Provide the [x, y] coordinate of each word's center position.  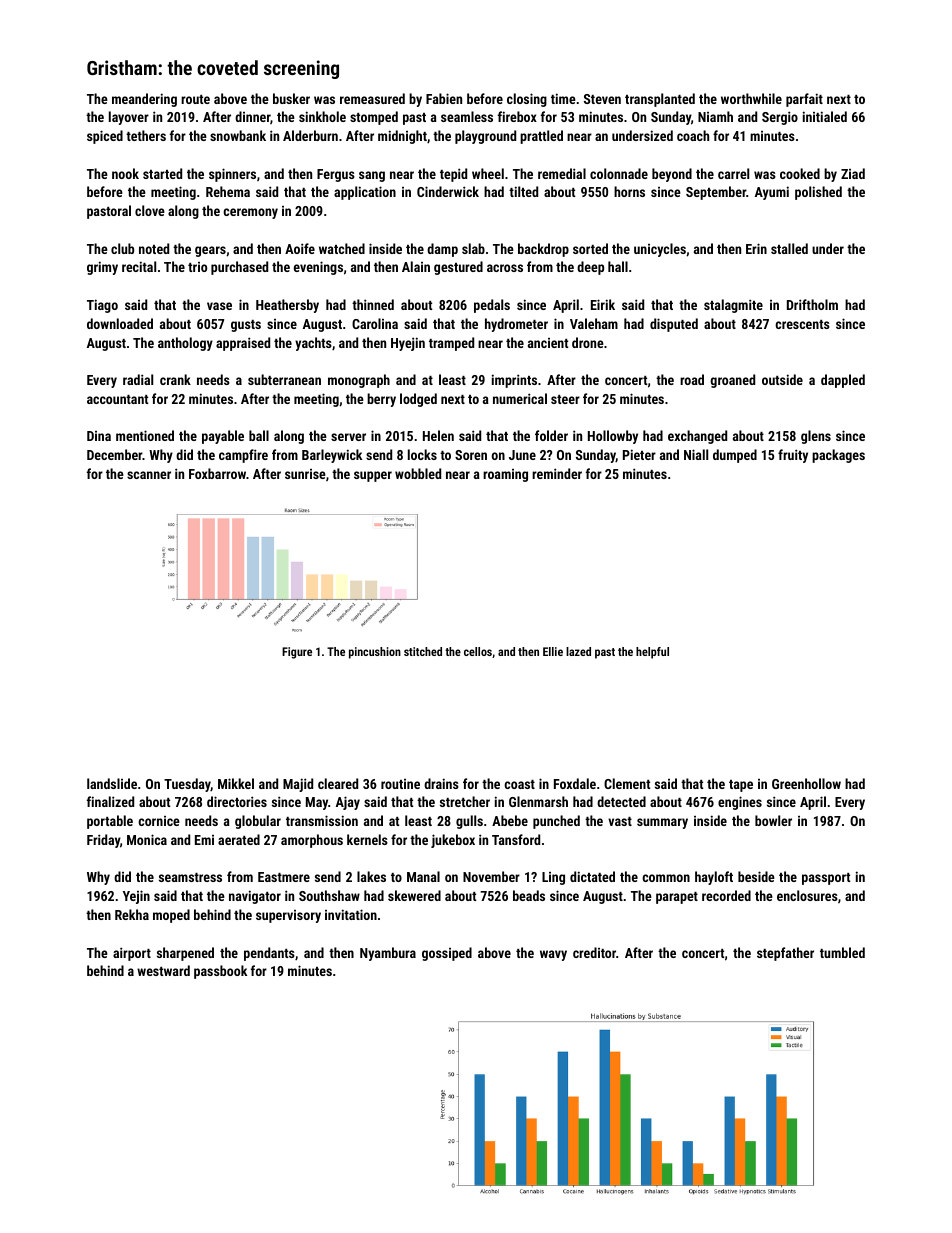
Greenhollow [806, 783]
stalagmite [733, 306]
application [365, 193]
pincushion [375, 653]
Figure [297, 653]
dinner [252, 116]
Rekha [132, 914]
